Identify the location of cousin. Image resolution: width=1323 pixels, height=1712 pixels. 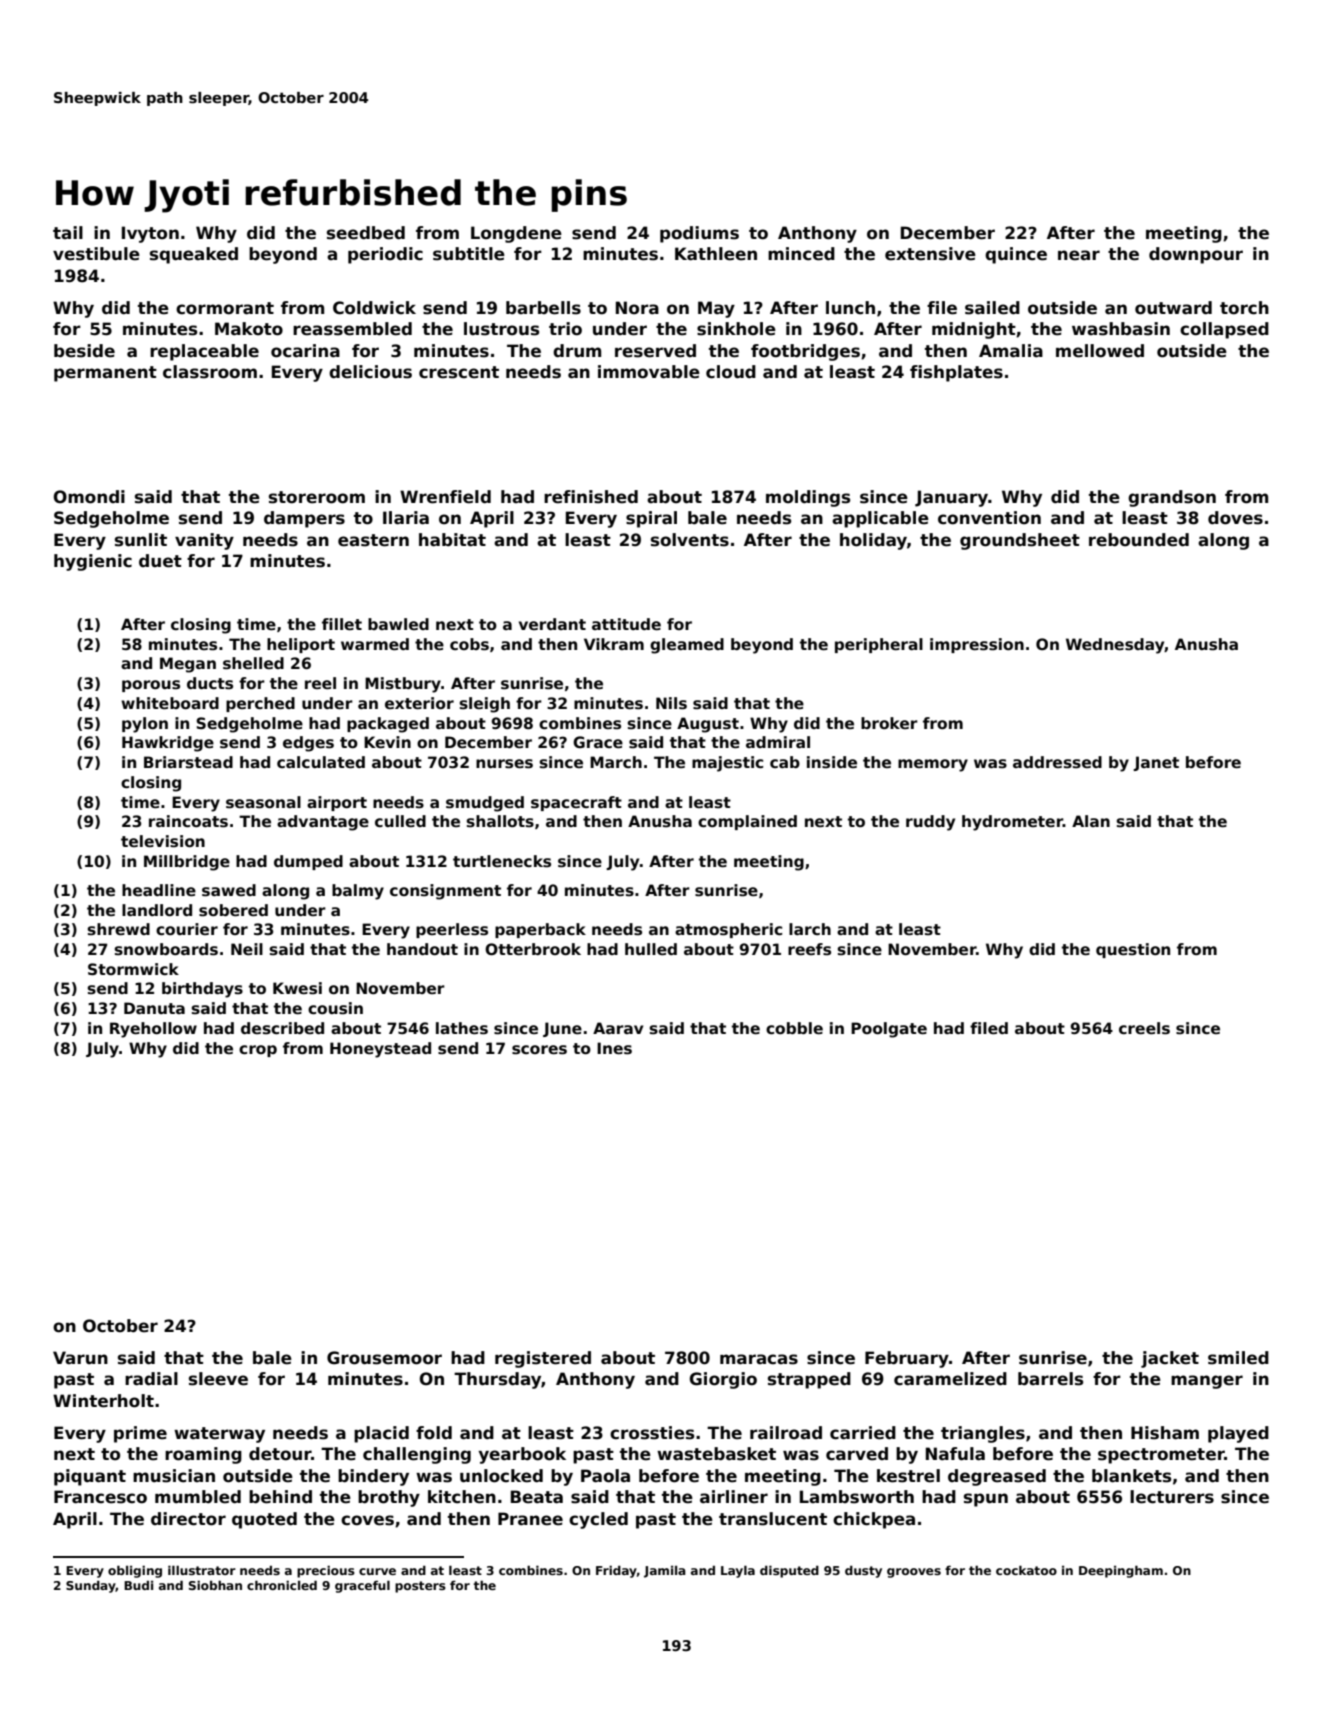
(335, 1008).
